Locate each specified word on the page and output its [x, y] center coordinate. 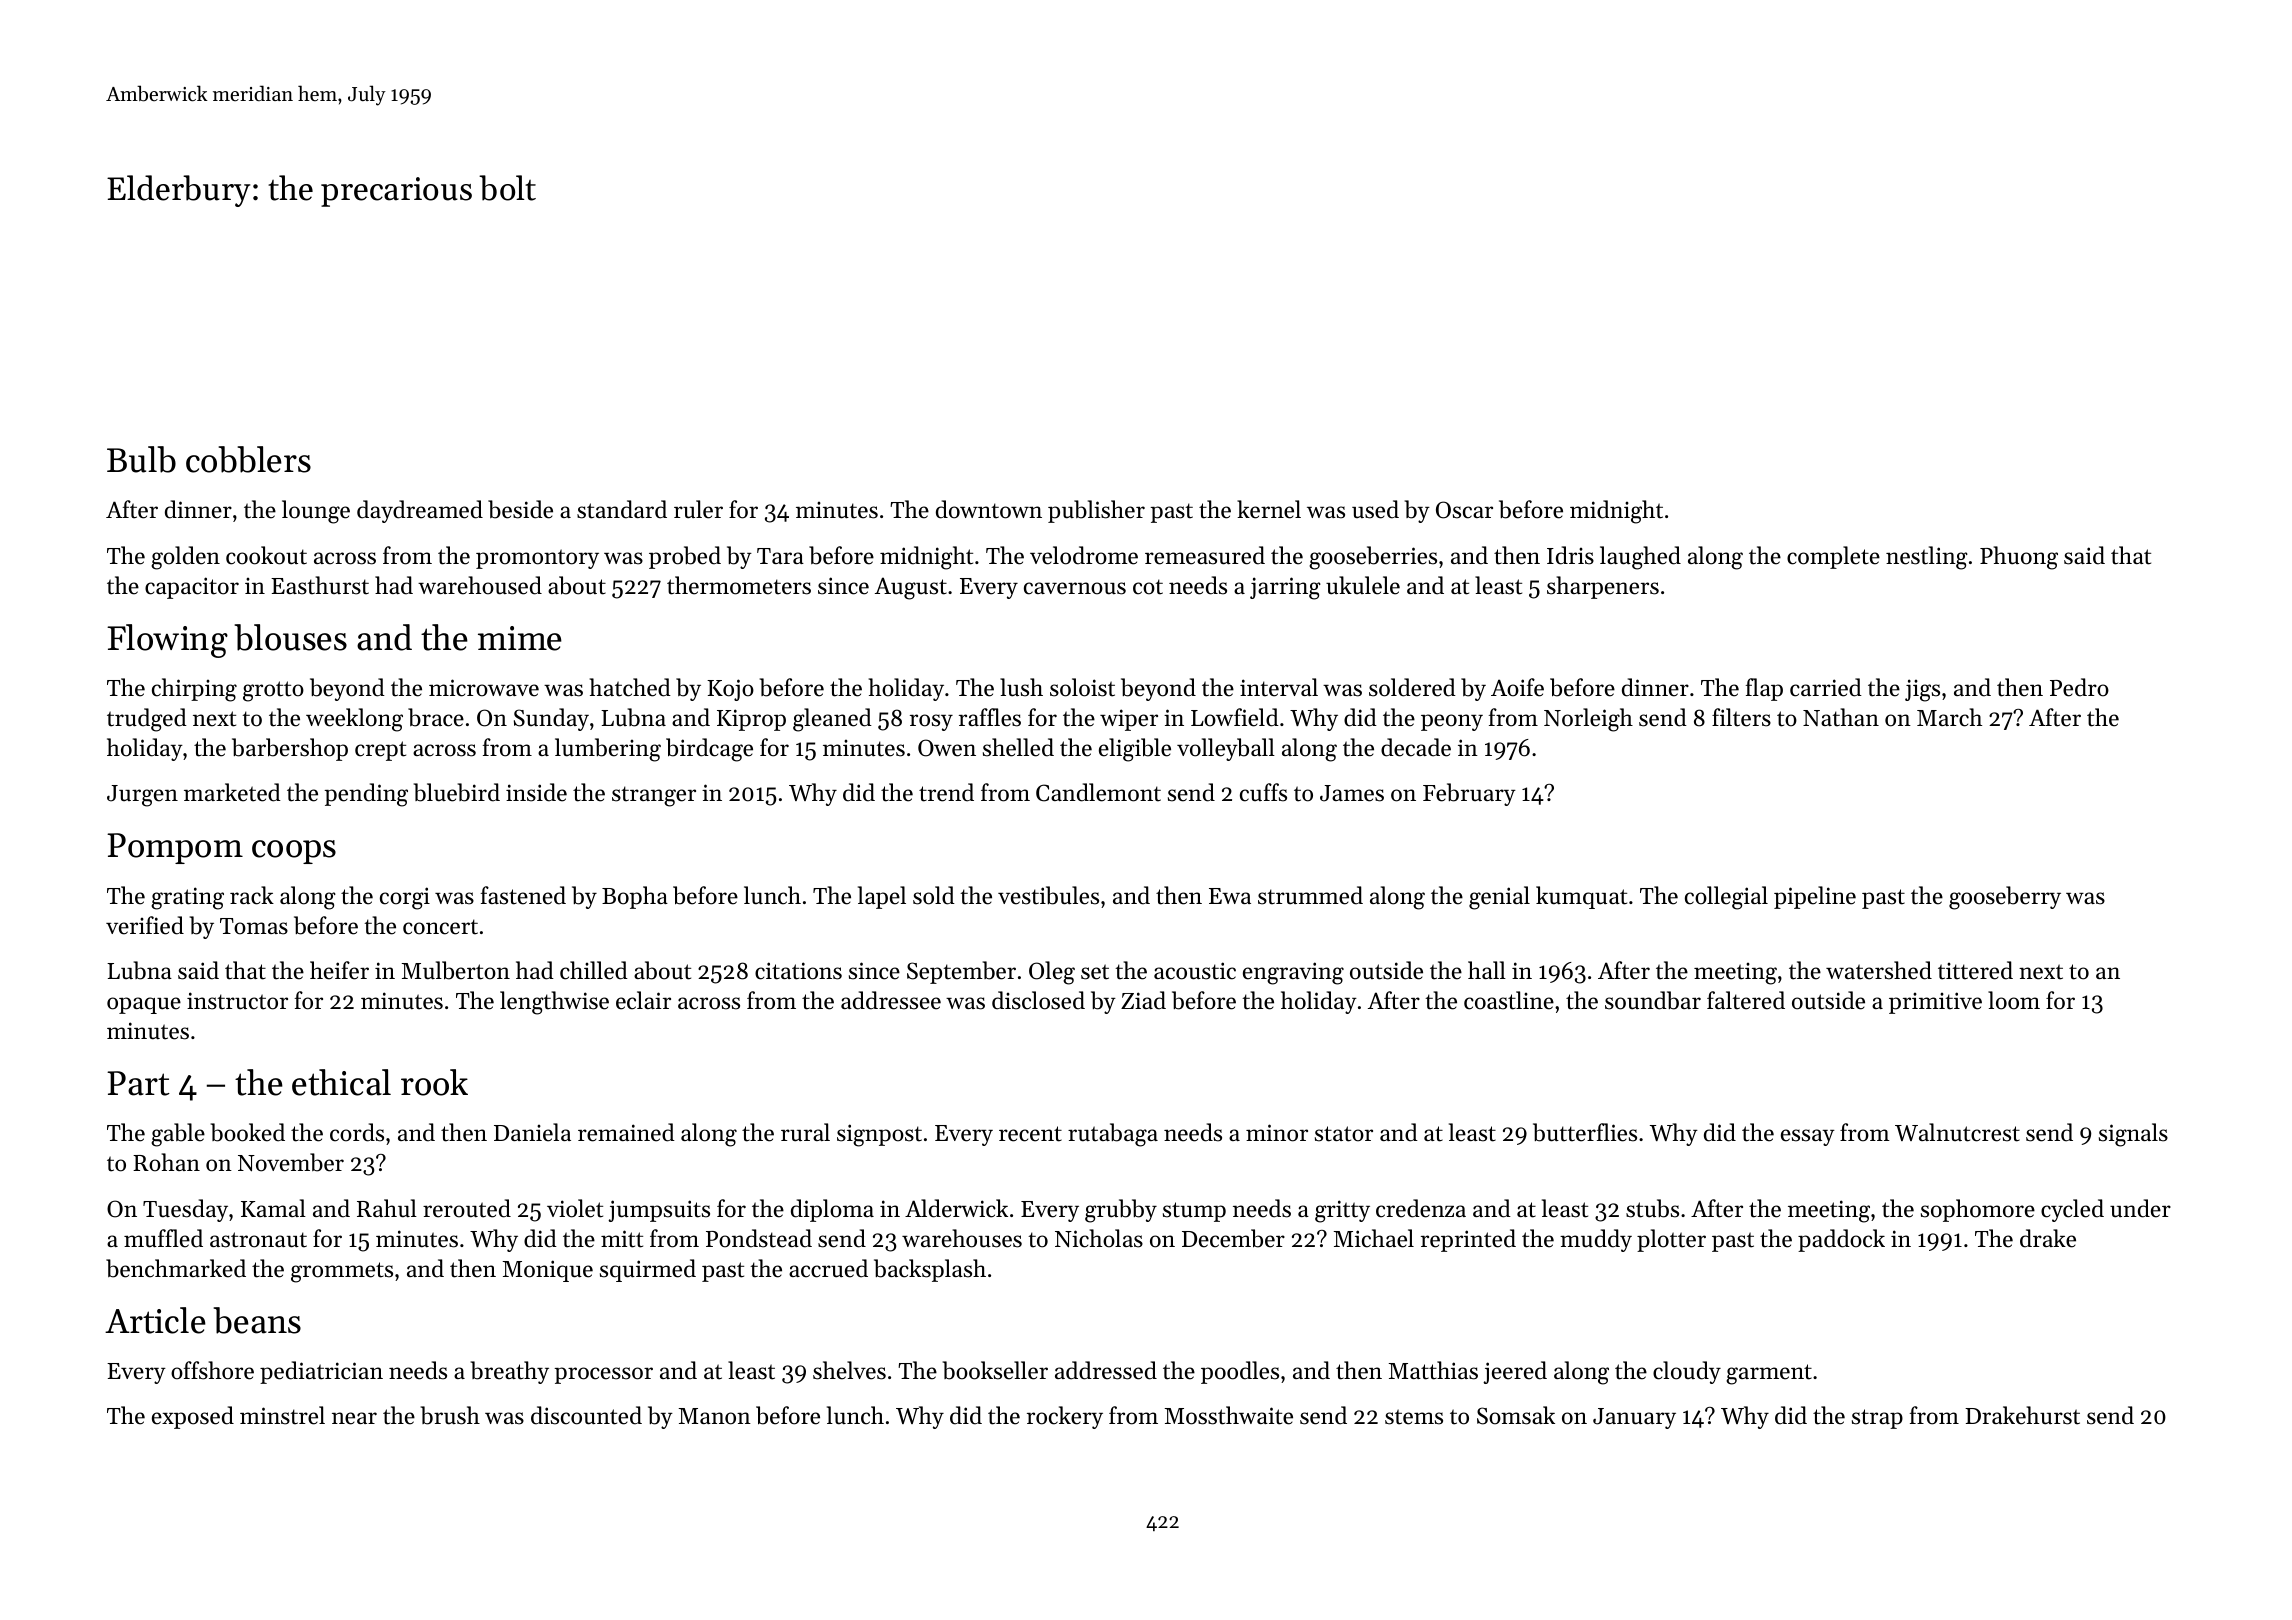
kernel [1269, 509]
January [1634, 1418]
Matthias [1433, 1370]
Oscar [1464, 510]
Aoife [1517, 687]
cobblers [248, 459]
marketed [232, 792]
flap [1764, 689]
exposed [193, 1417]
